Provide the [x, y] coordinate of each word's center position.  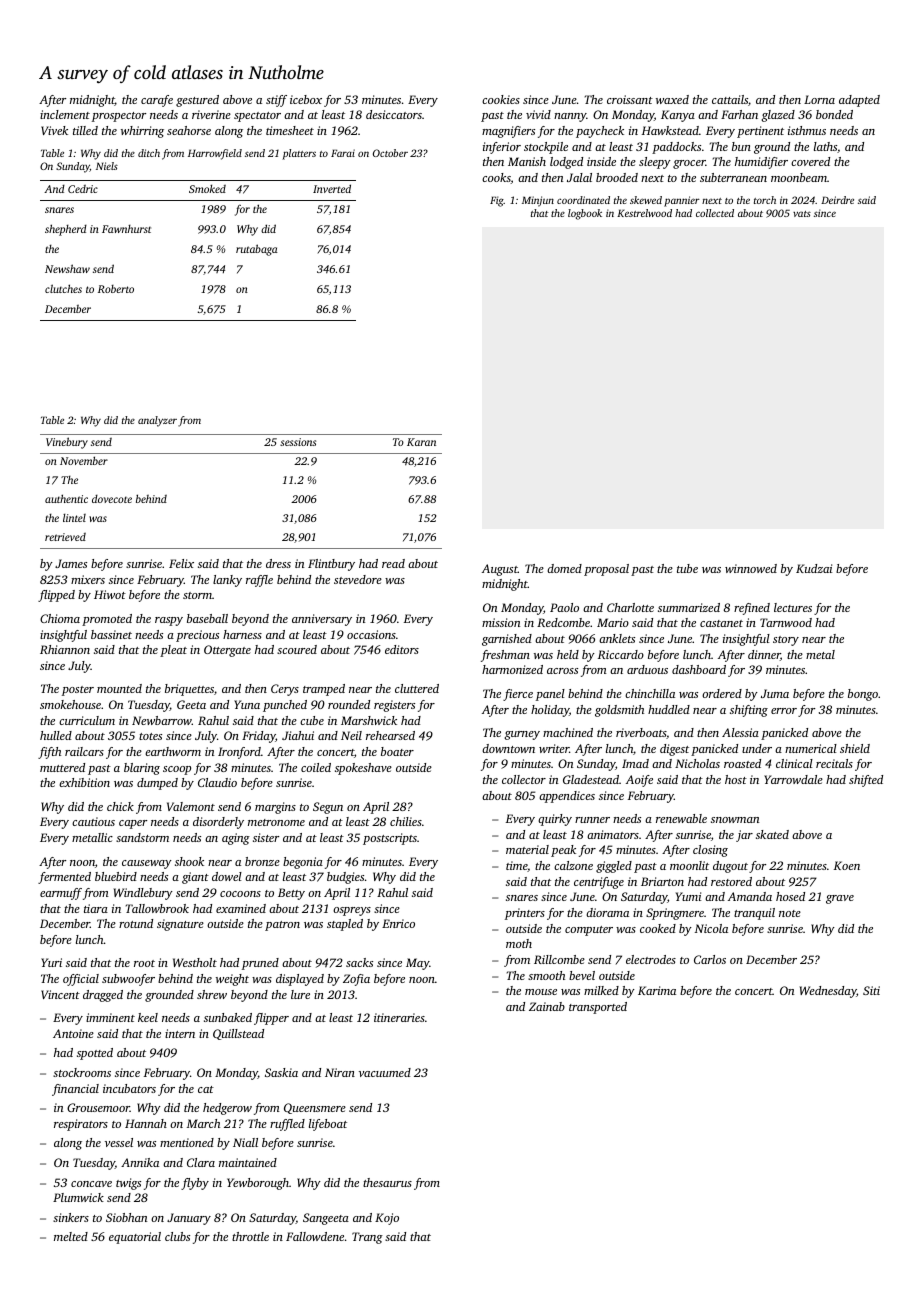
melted [71, 1236]
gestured [197, 101]
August [500, 570]
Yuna [247, 704]
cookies [501, 99]
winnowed [751, 568]
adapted [859, 101]
